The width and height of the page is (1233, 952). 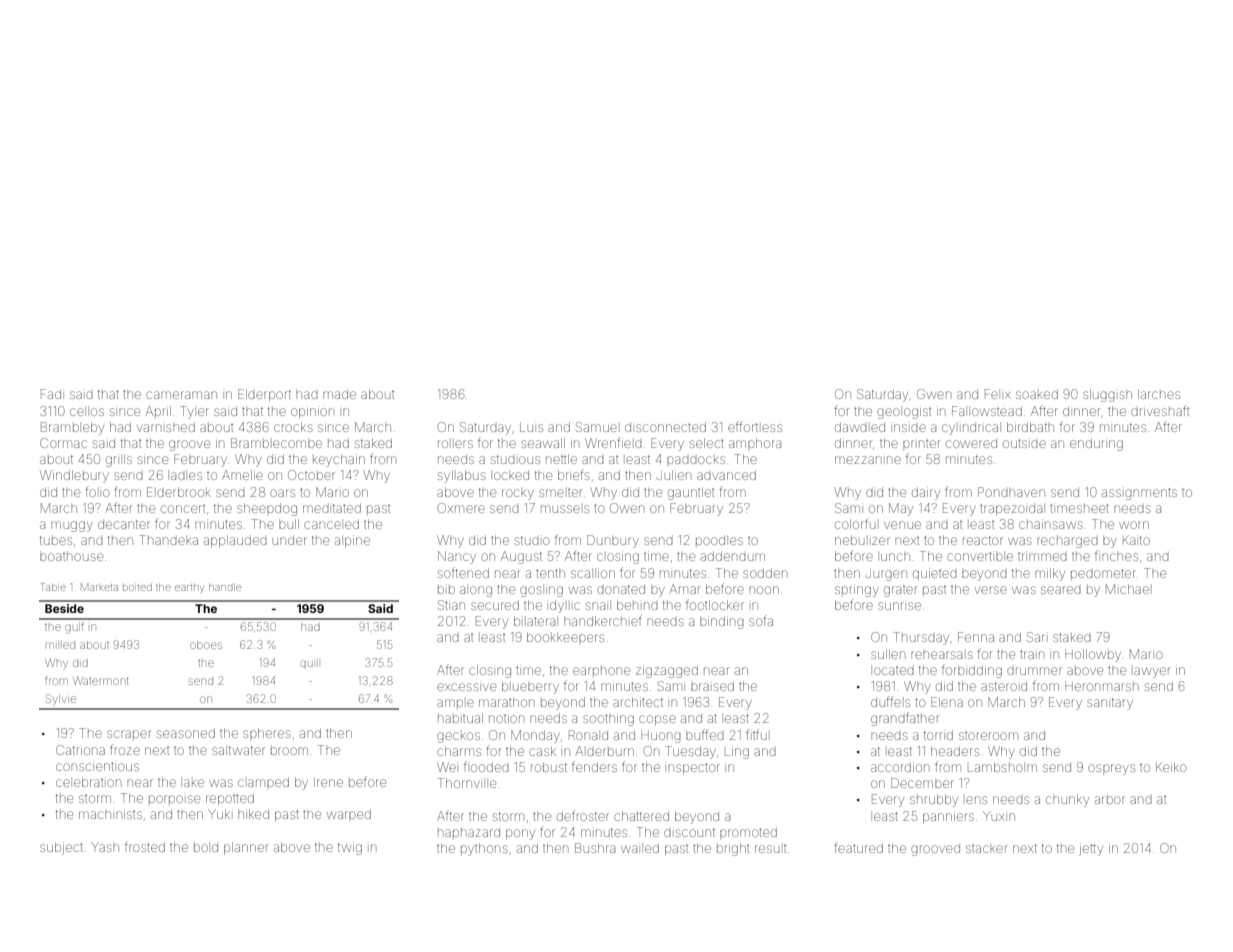 What do you see at coordinates (934, 394) in the page?
I see `Gwen` at bounding box center [934, 394].
